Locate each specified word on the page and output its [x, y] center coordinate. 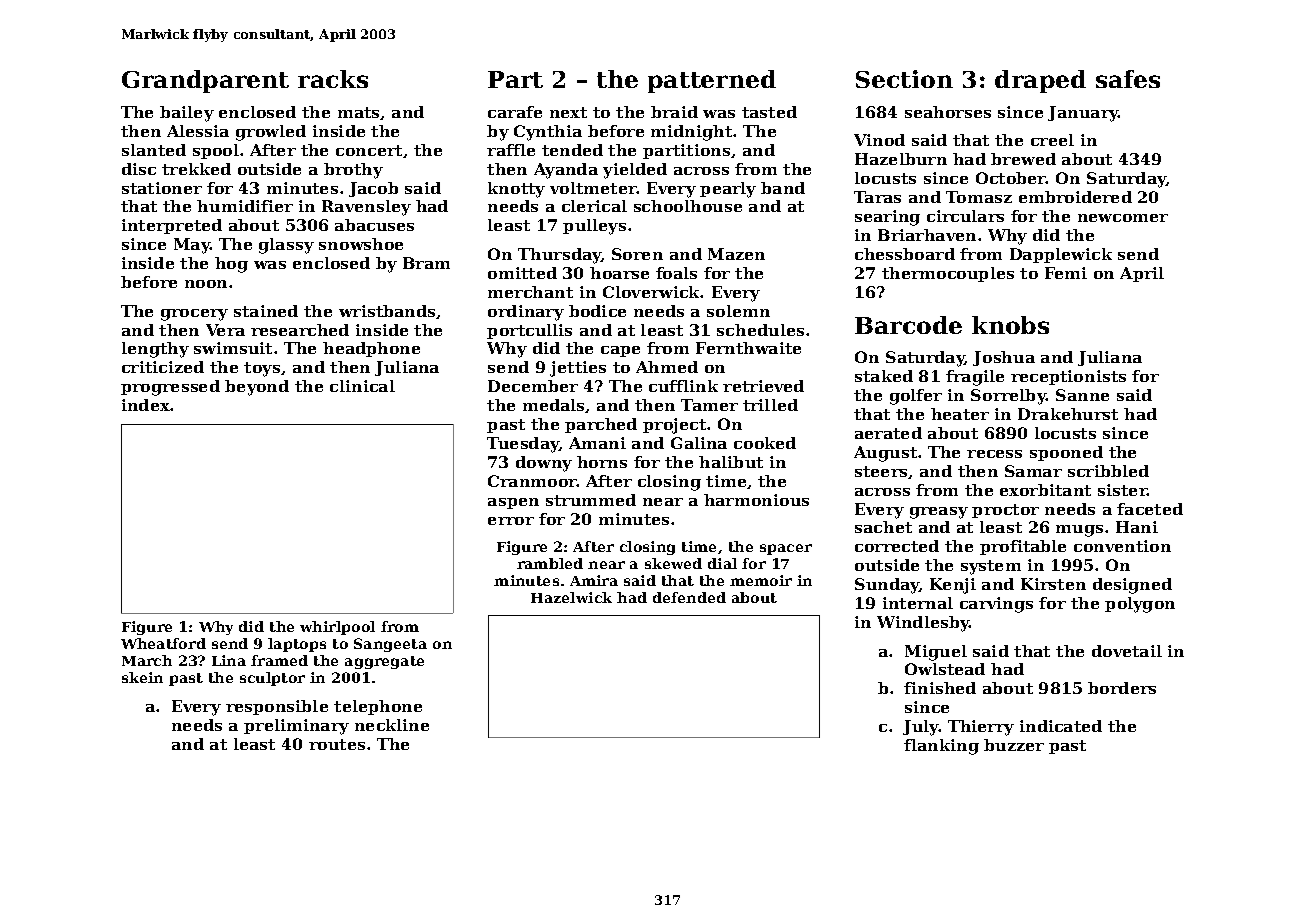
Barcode [908, 325]
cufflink [683, 386]
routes [337, 744]
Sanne [1082, 395]
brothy [353, 171]
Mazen [736, 254]
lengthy [155, 350]
